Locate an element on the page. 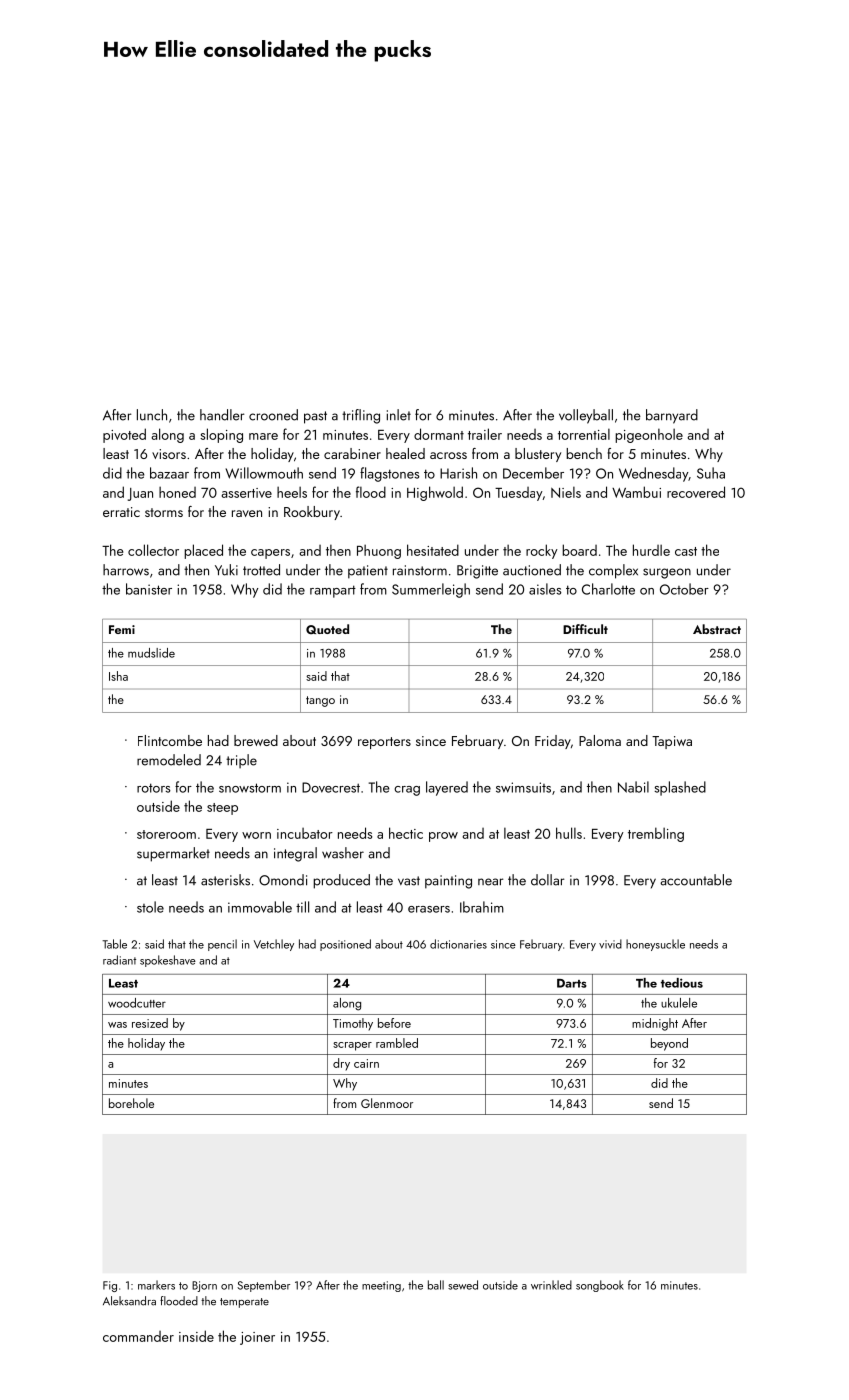 This page has width=849, height=1400. Tapiwa is located at coordinates (672, 742).
